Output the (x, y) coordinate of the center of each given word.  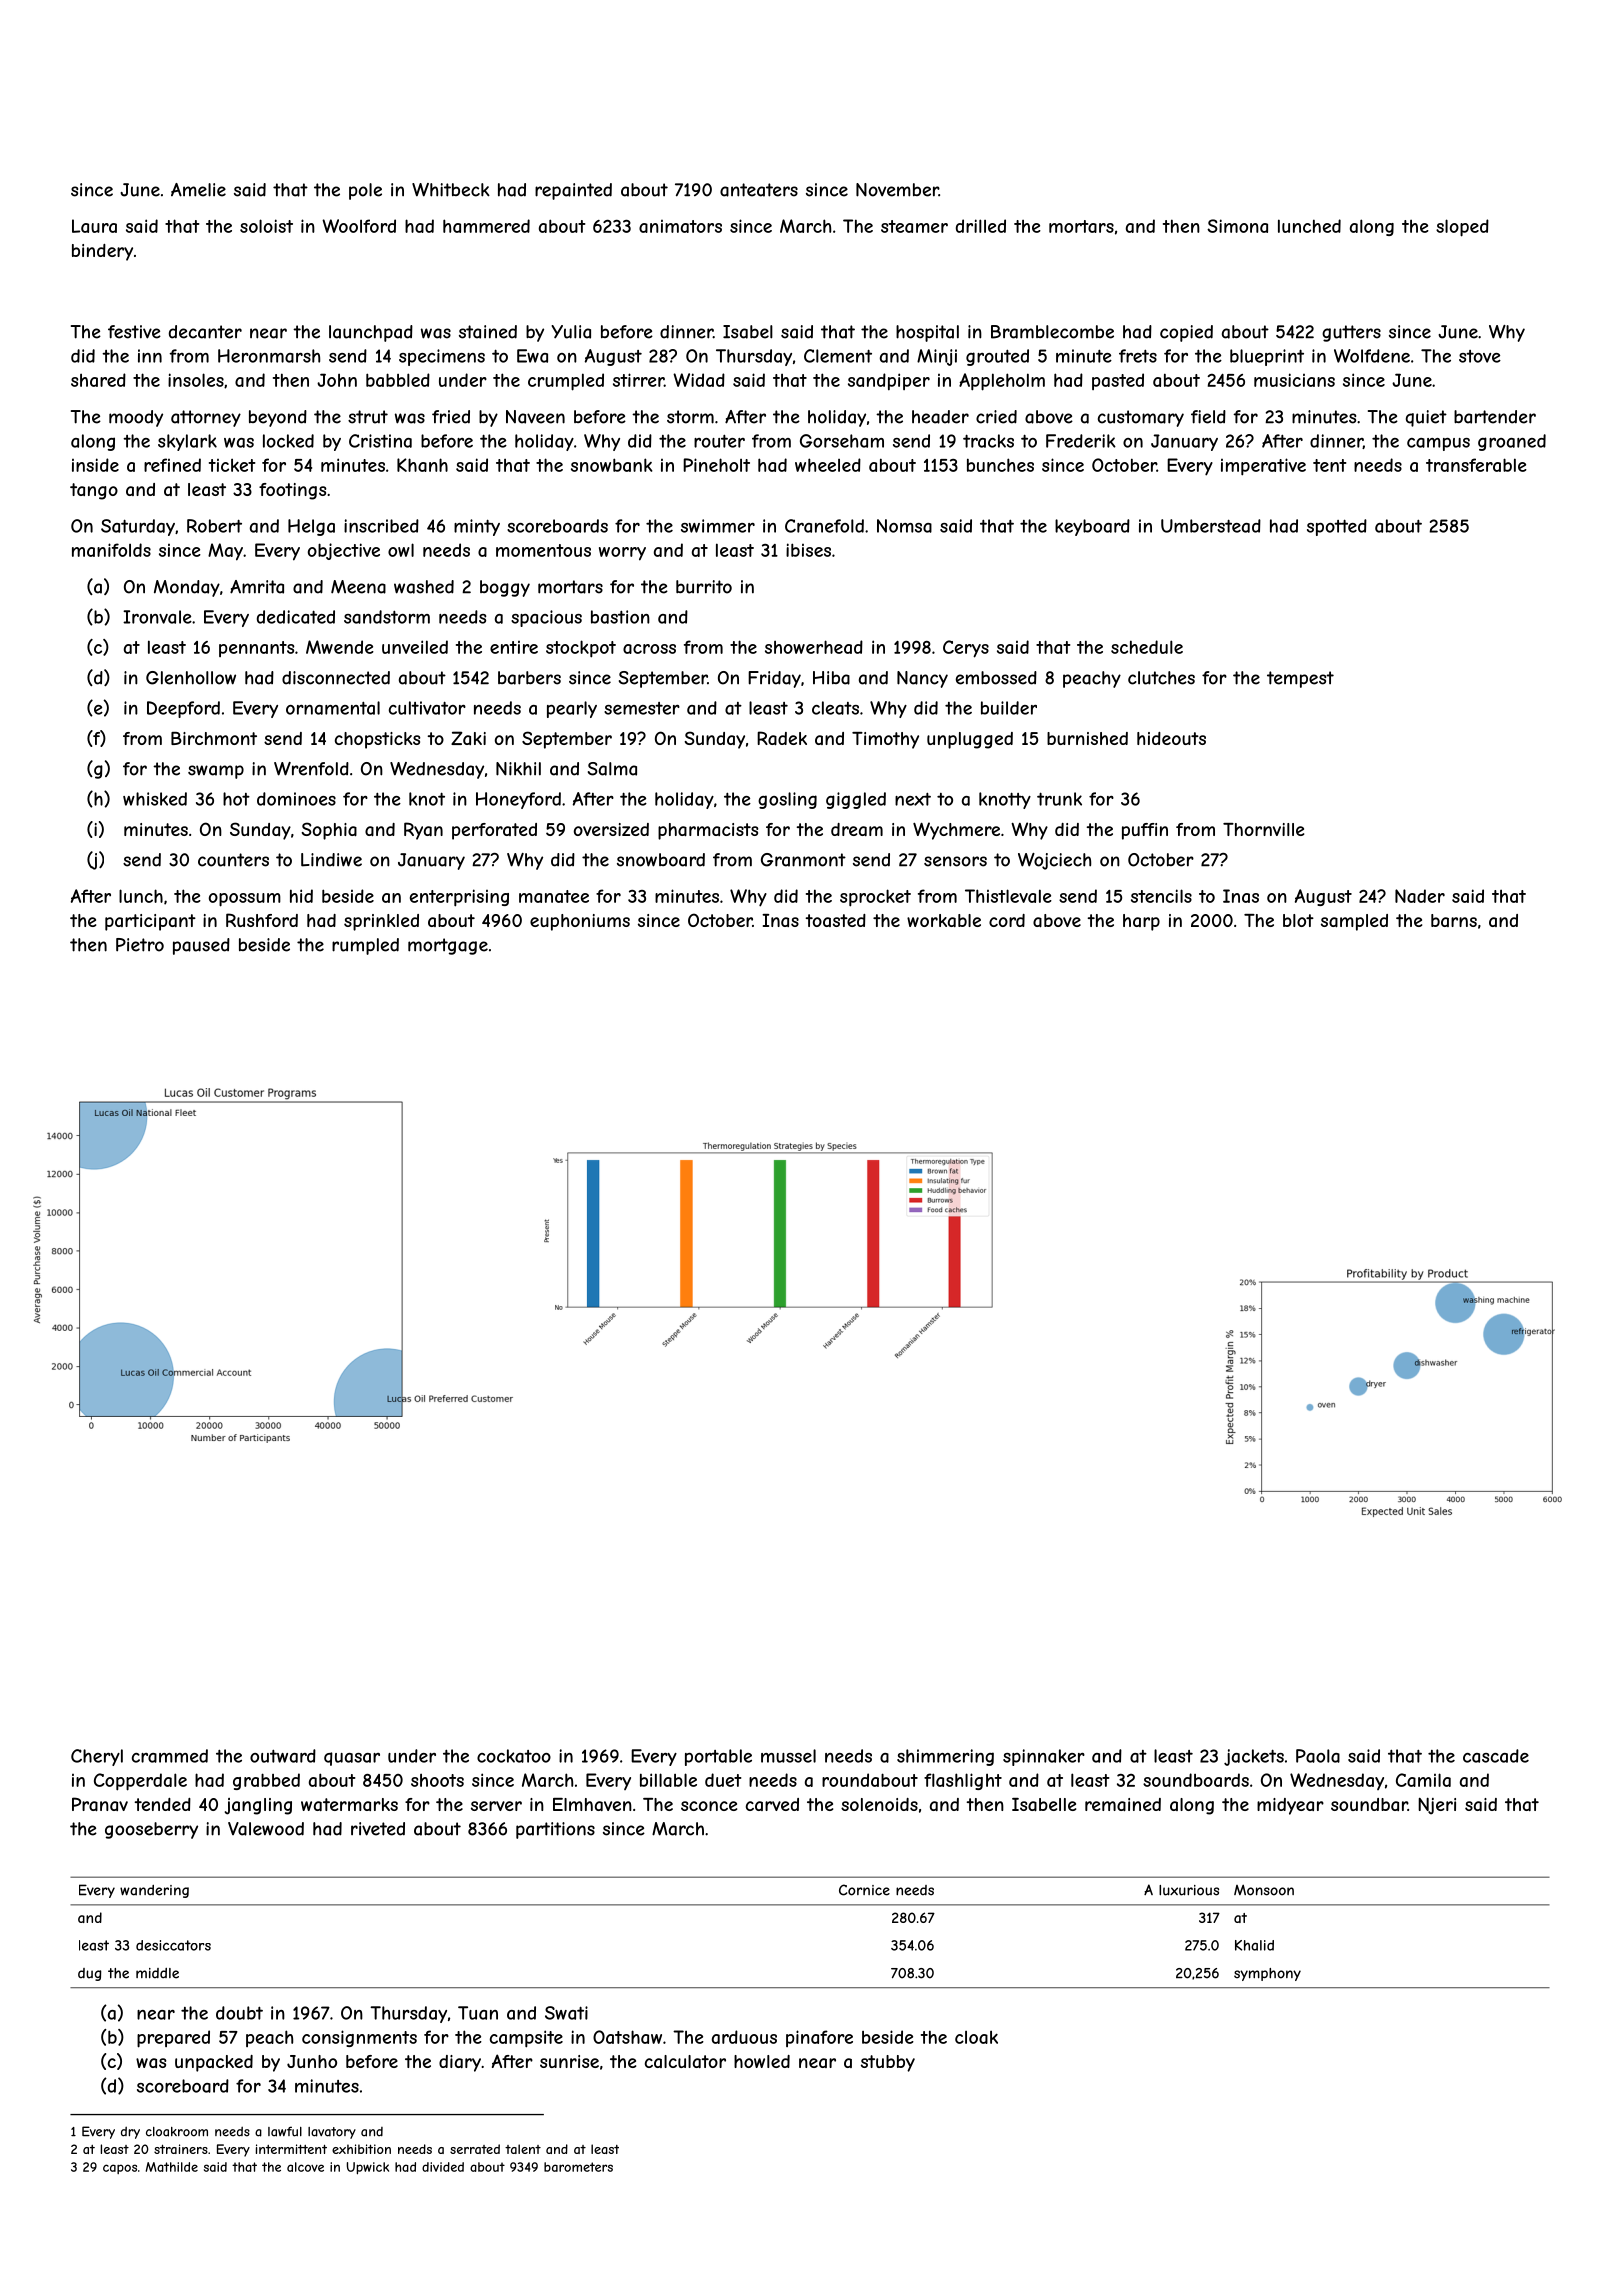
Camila (1423, 1780)
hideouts (1171, 738)
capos (120, 2169)
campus (1438, 444)
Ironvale (157, 617)
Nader (1420, 896)
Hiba (831, 678)
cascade (1496, 1756)
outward (283, 1756)
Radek (782, 738)
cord (1007, 920)
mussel (788, 1756)
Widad (699, 380)
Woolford (359, 226)
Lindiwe (331, 860)
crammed (170, 1756)
